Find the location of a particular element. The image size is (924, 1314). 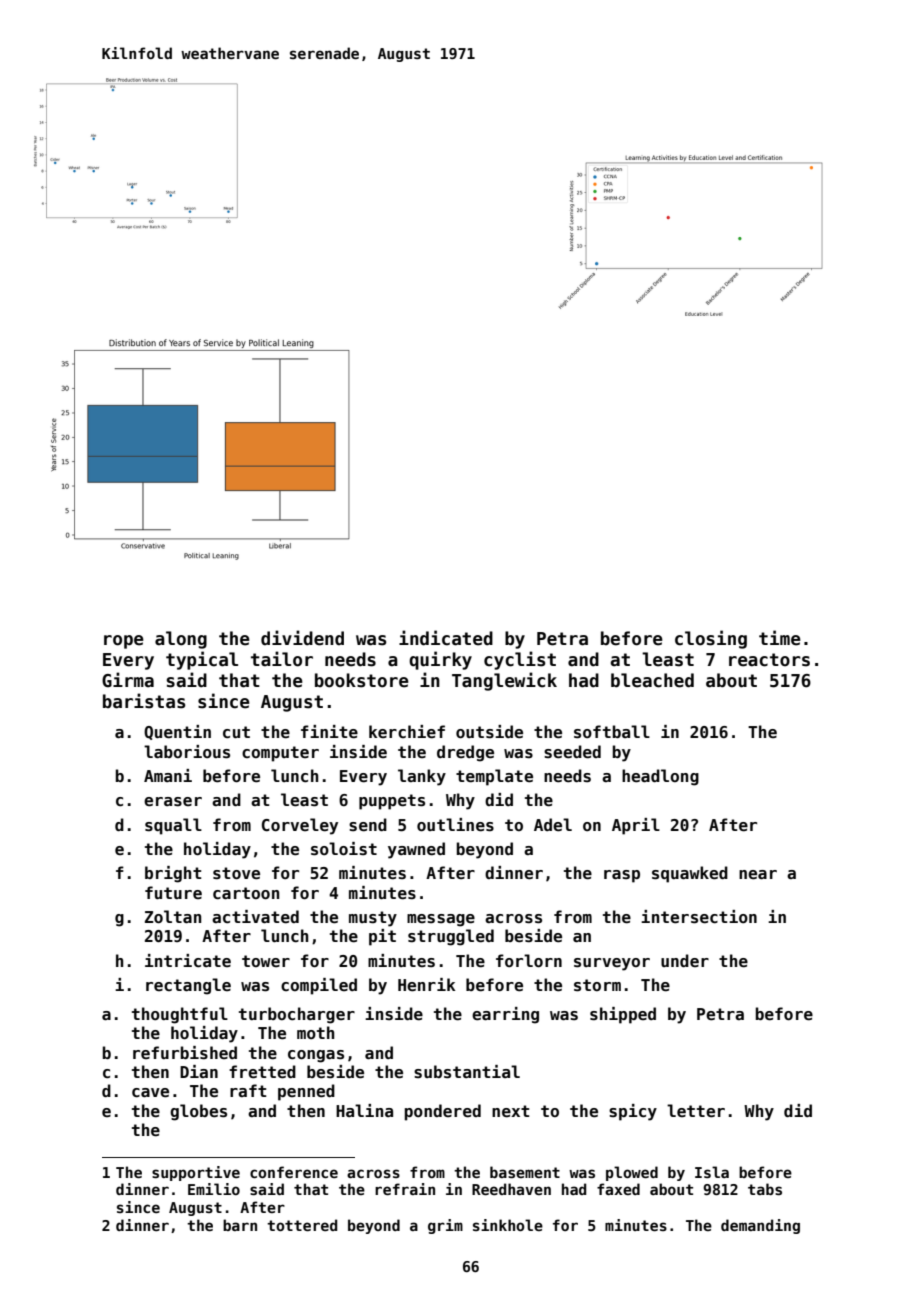

template is located at coordinates (494, 777).
